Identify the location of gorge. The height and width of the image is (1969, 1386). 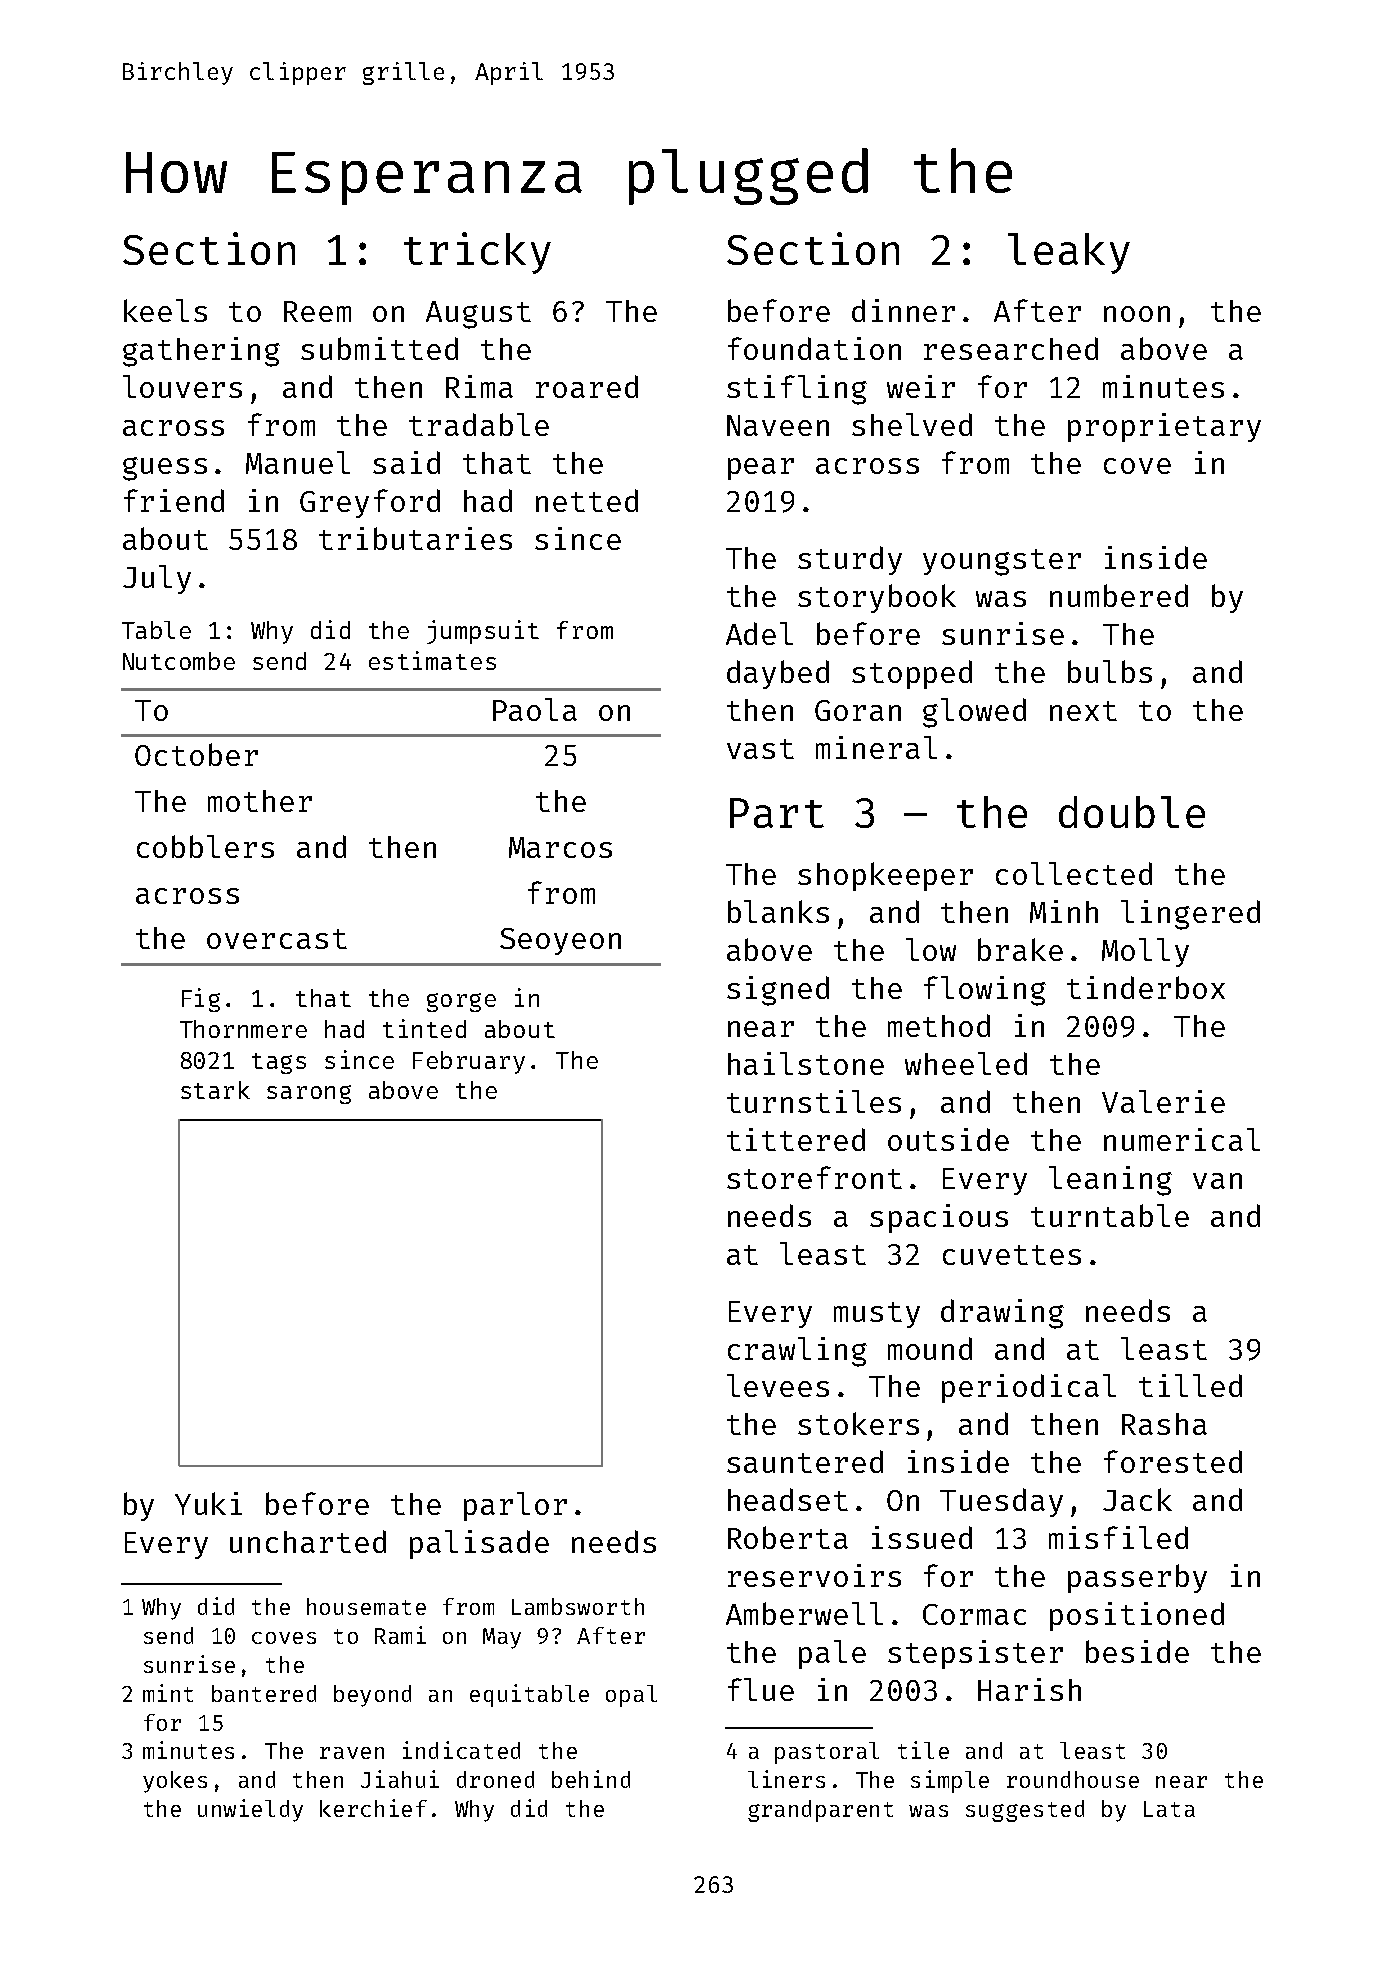
(461, 1002).
